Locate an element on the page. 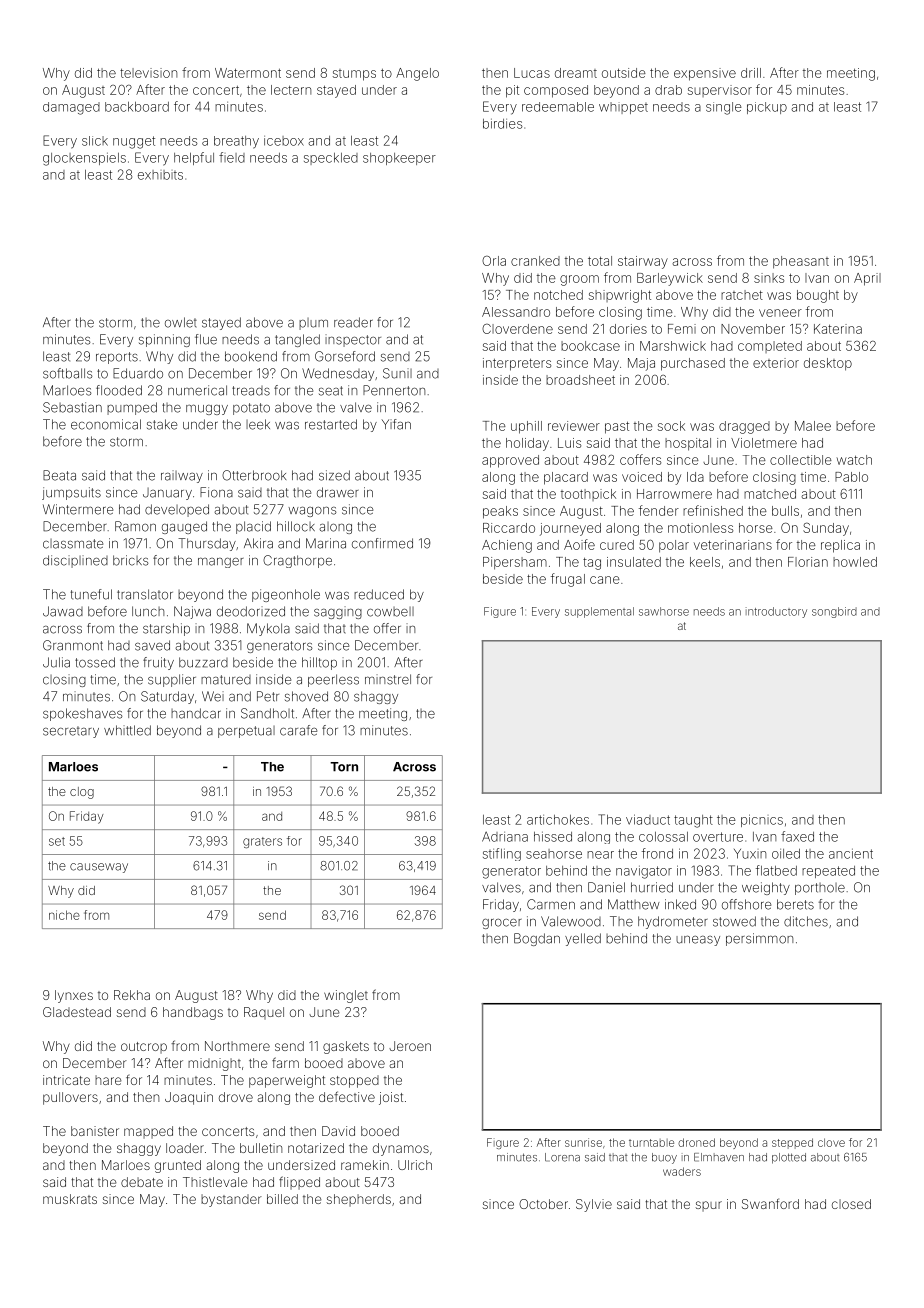 The width and height of the image is (924, 1308). Violetmere is located at coordinates (764, 443).
